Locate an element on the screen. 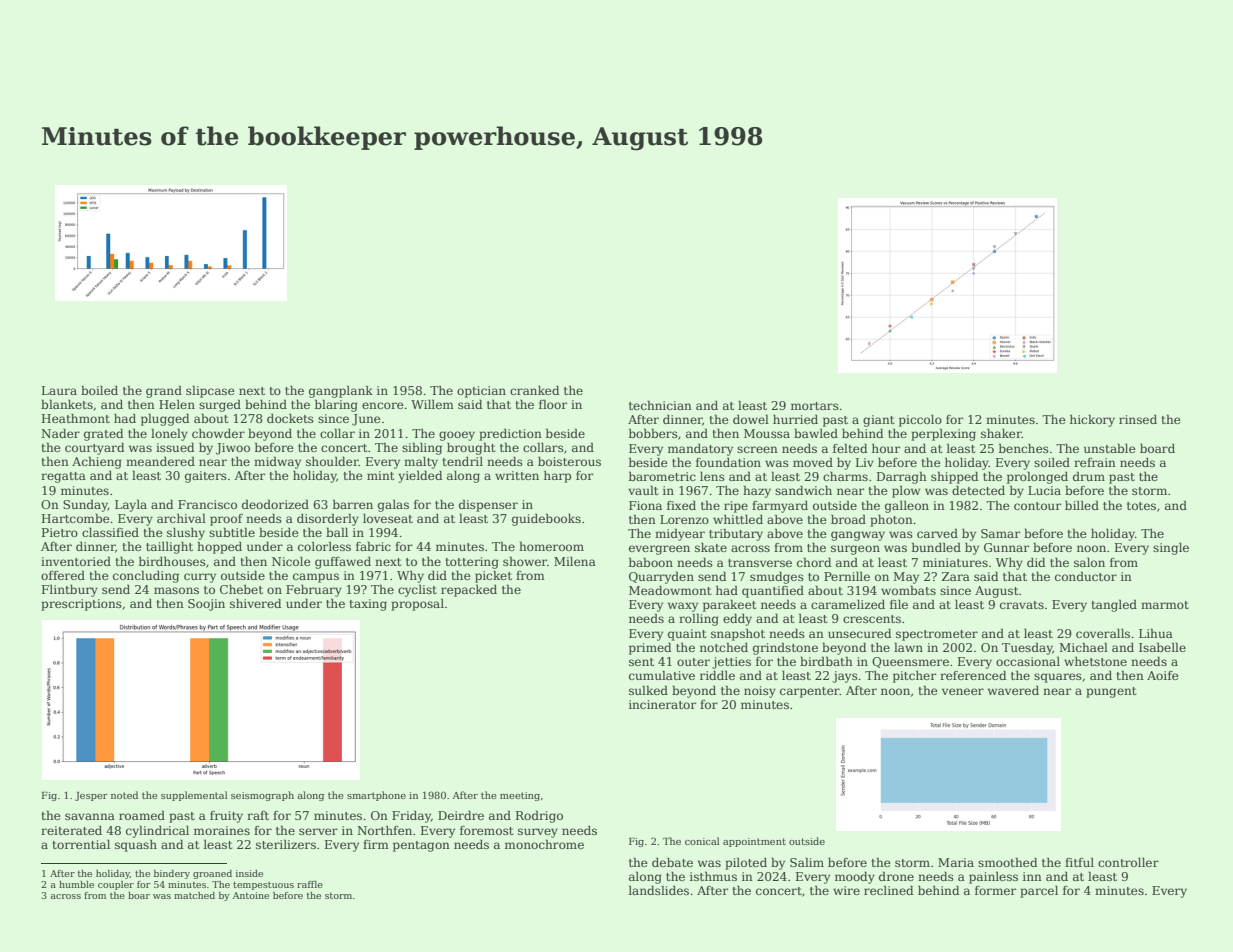 The height and width of the screenshot is (952, 1233). totes is located at coordinates (1141, 506).
